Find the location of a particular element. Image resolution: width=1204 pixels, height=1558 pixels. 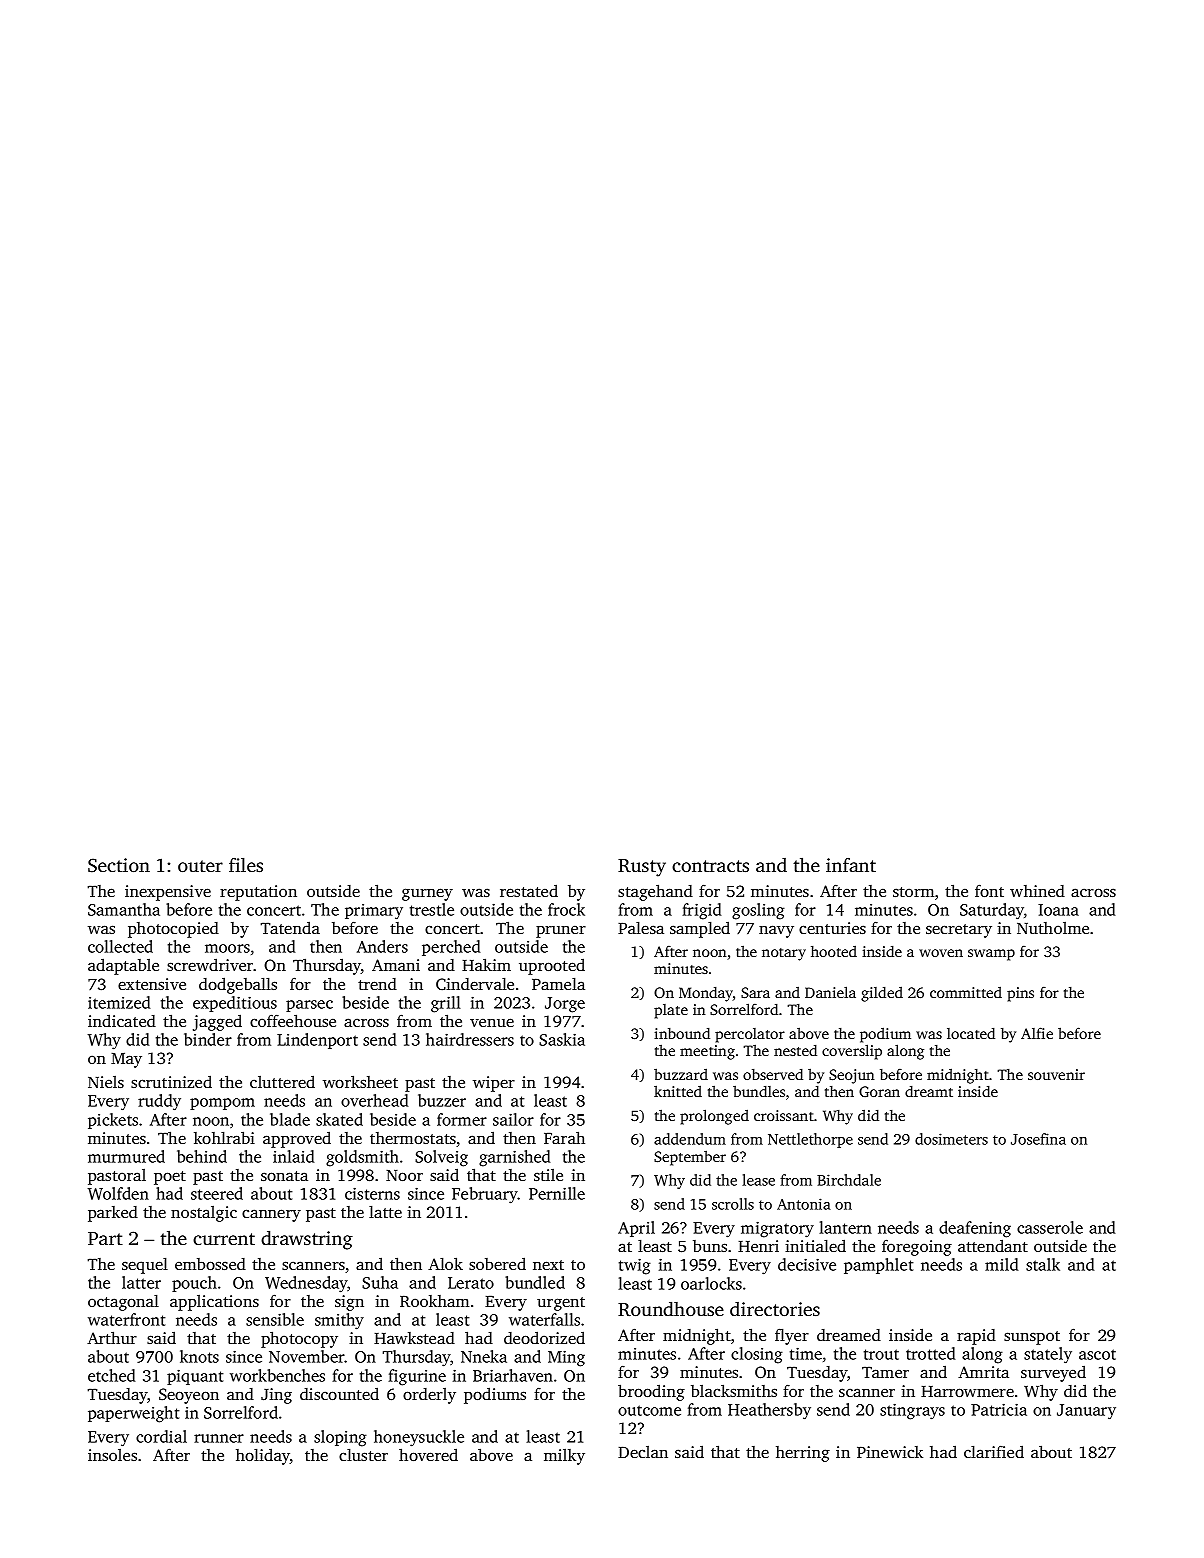

January is located at coordinates (1086, 1412).
